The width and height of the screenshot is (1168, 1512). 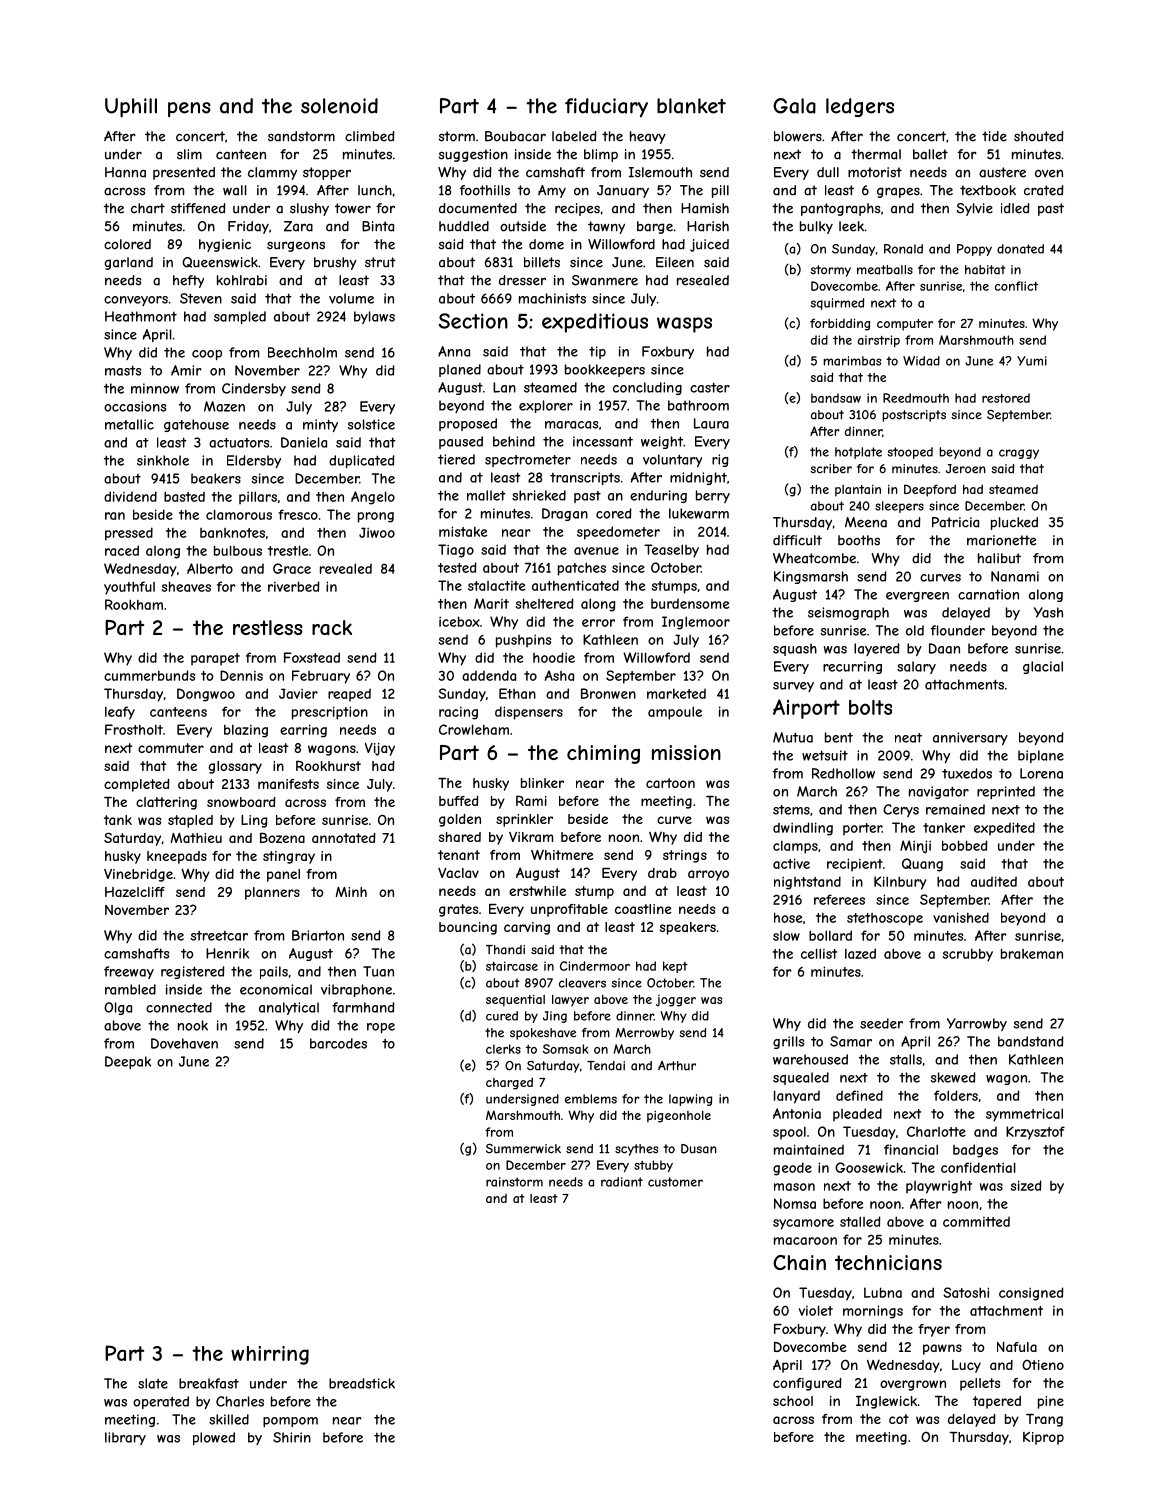 What do you see at coordinates (676, 1001) in the screenshot?
I see `jogger` at bounding box center [676, 1001].
